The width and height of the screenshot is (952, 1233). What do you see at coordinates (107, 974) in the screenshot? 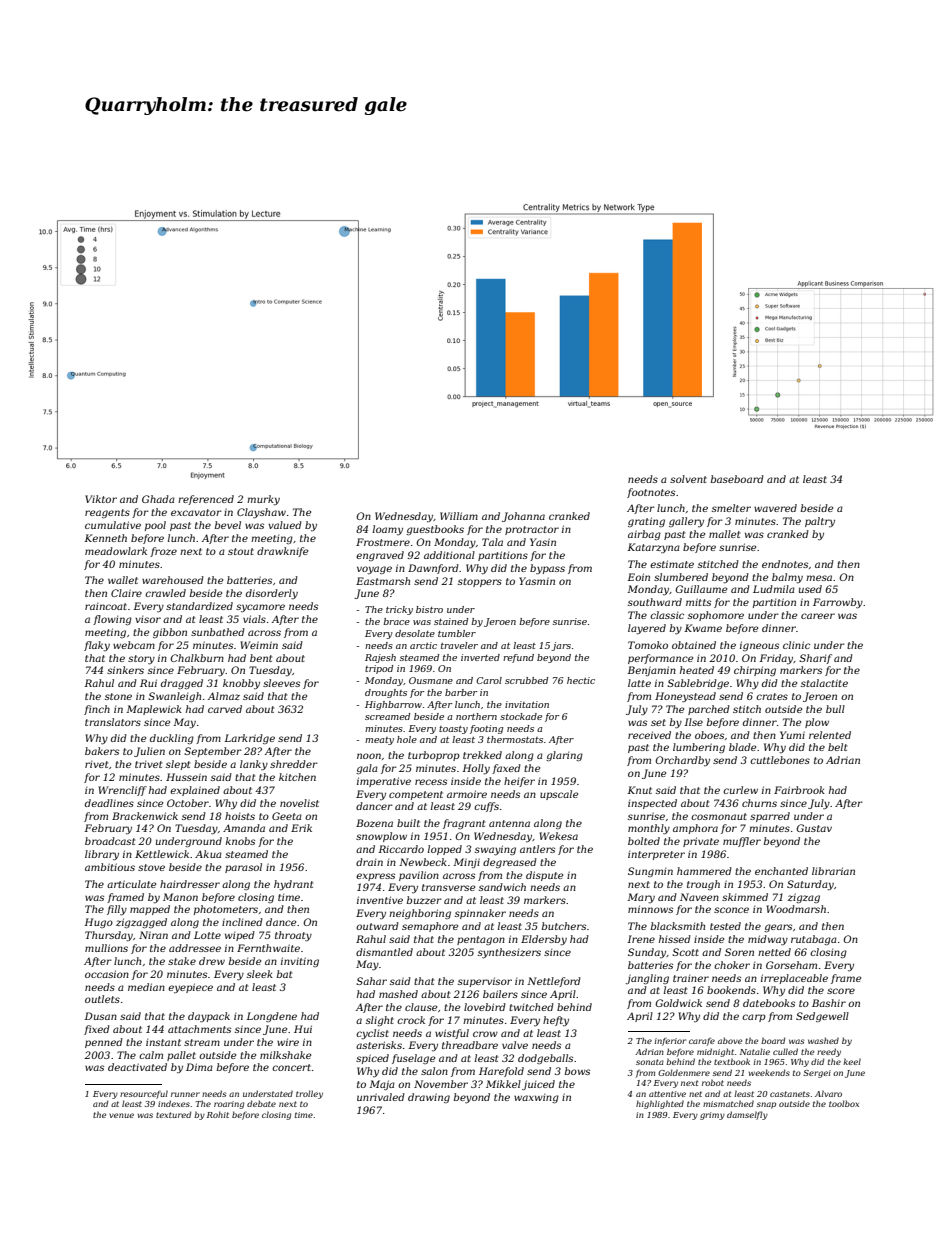
I see `occasion` at bounding box center [107, 974].
